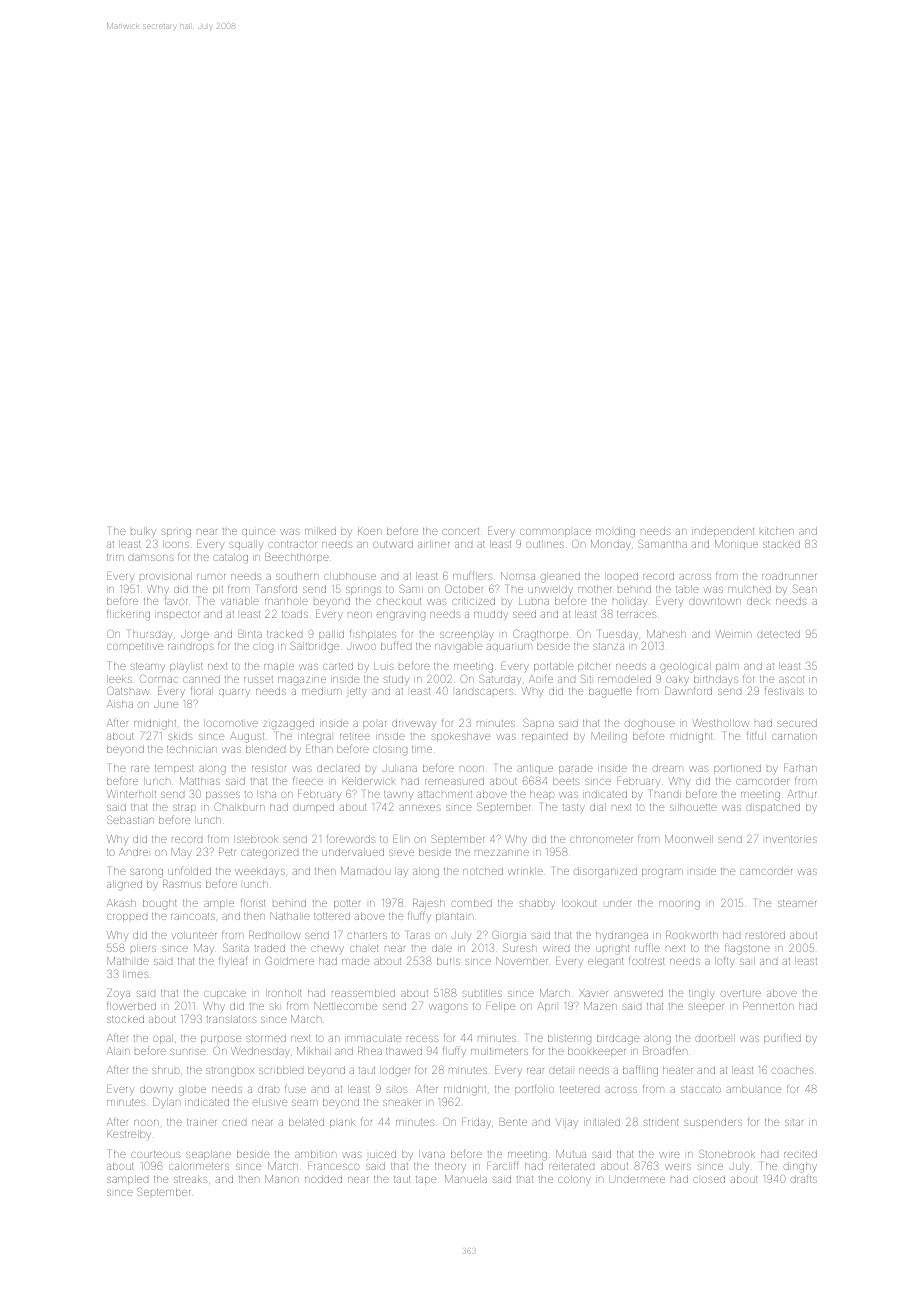  I want to click on Koen, so click(370, 531).
